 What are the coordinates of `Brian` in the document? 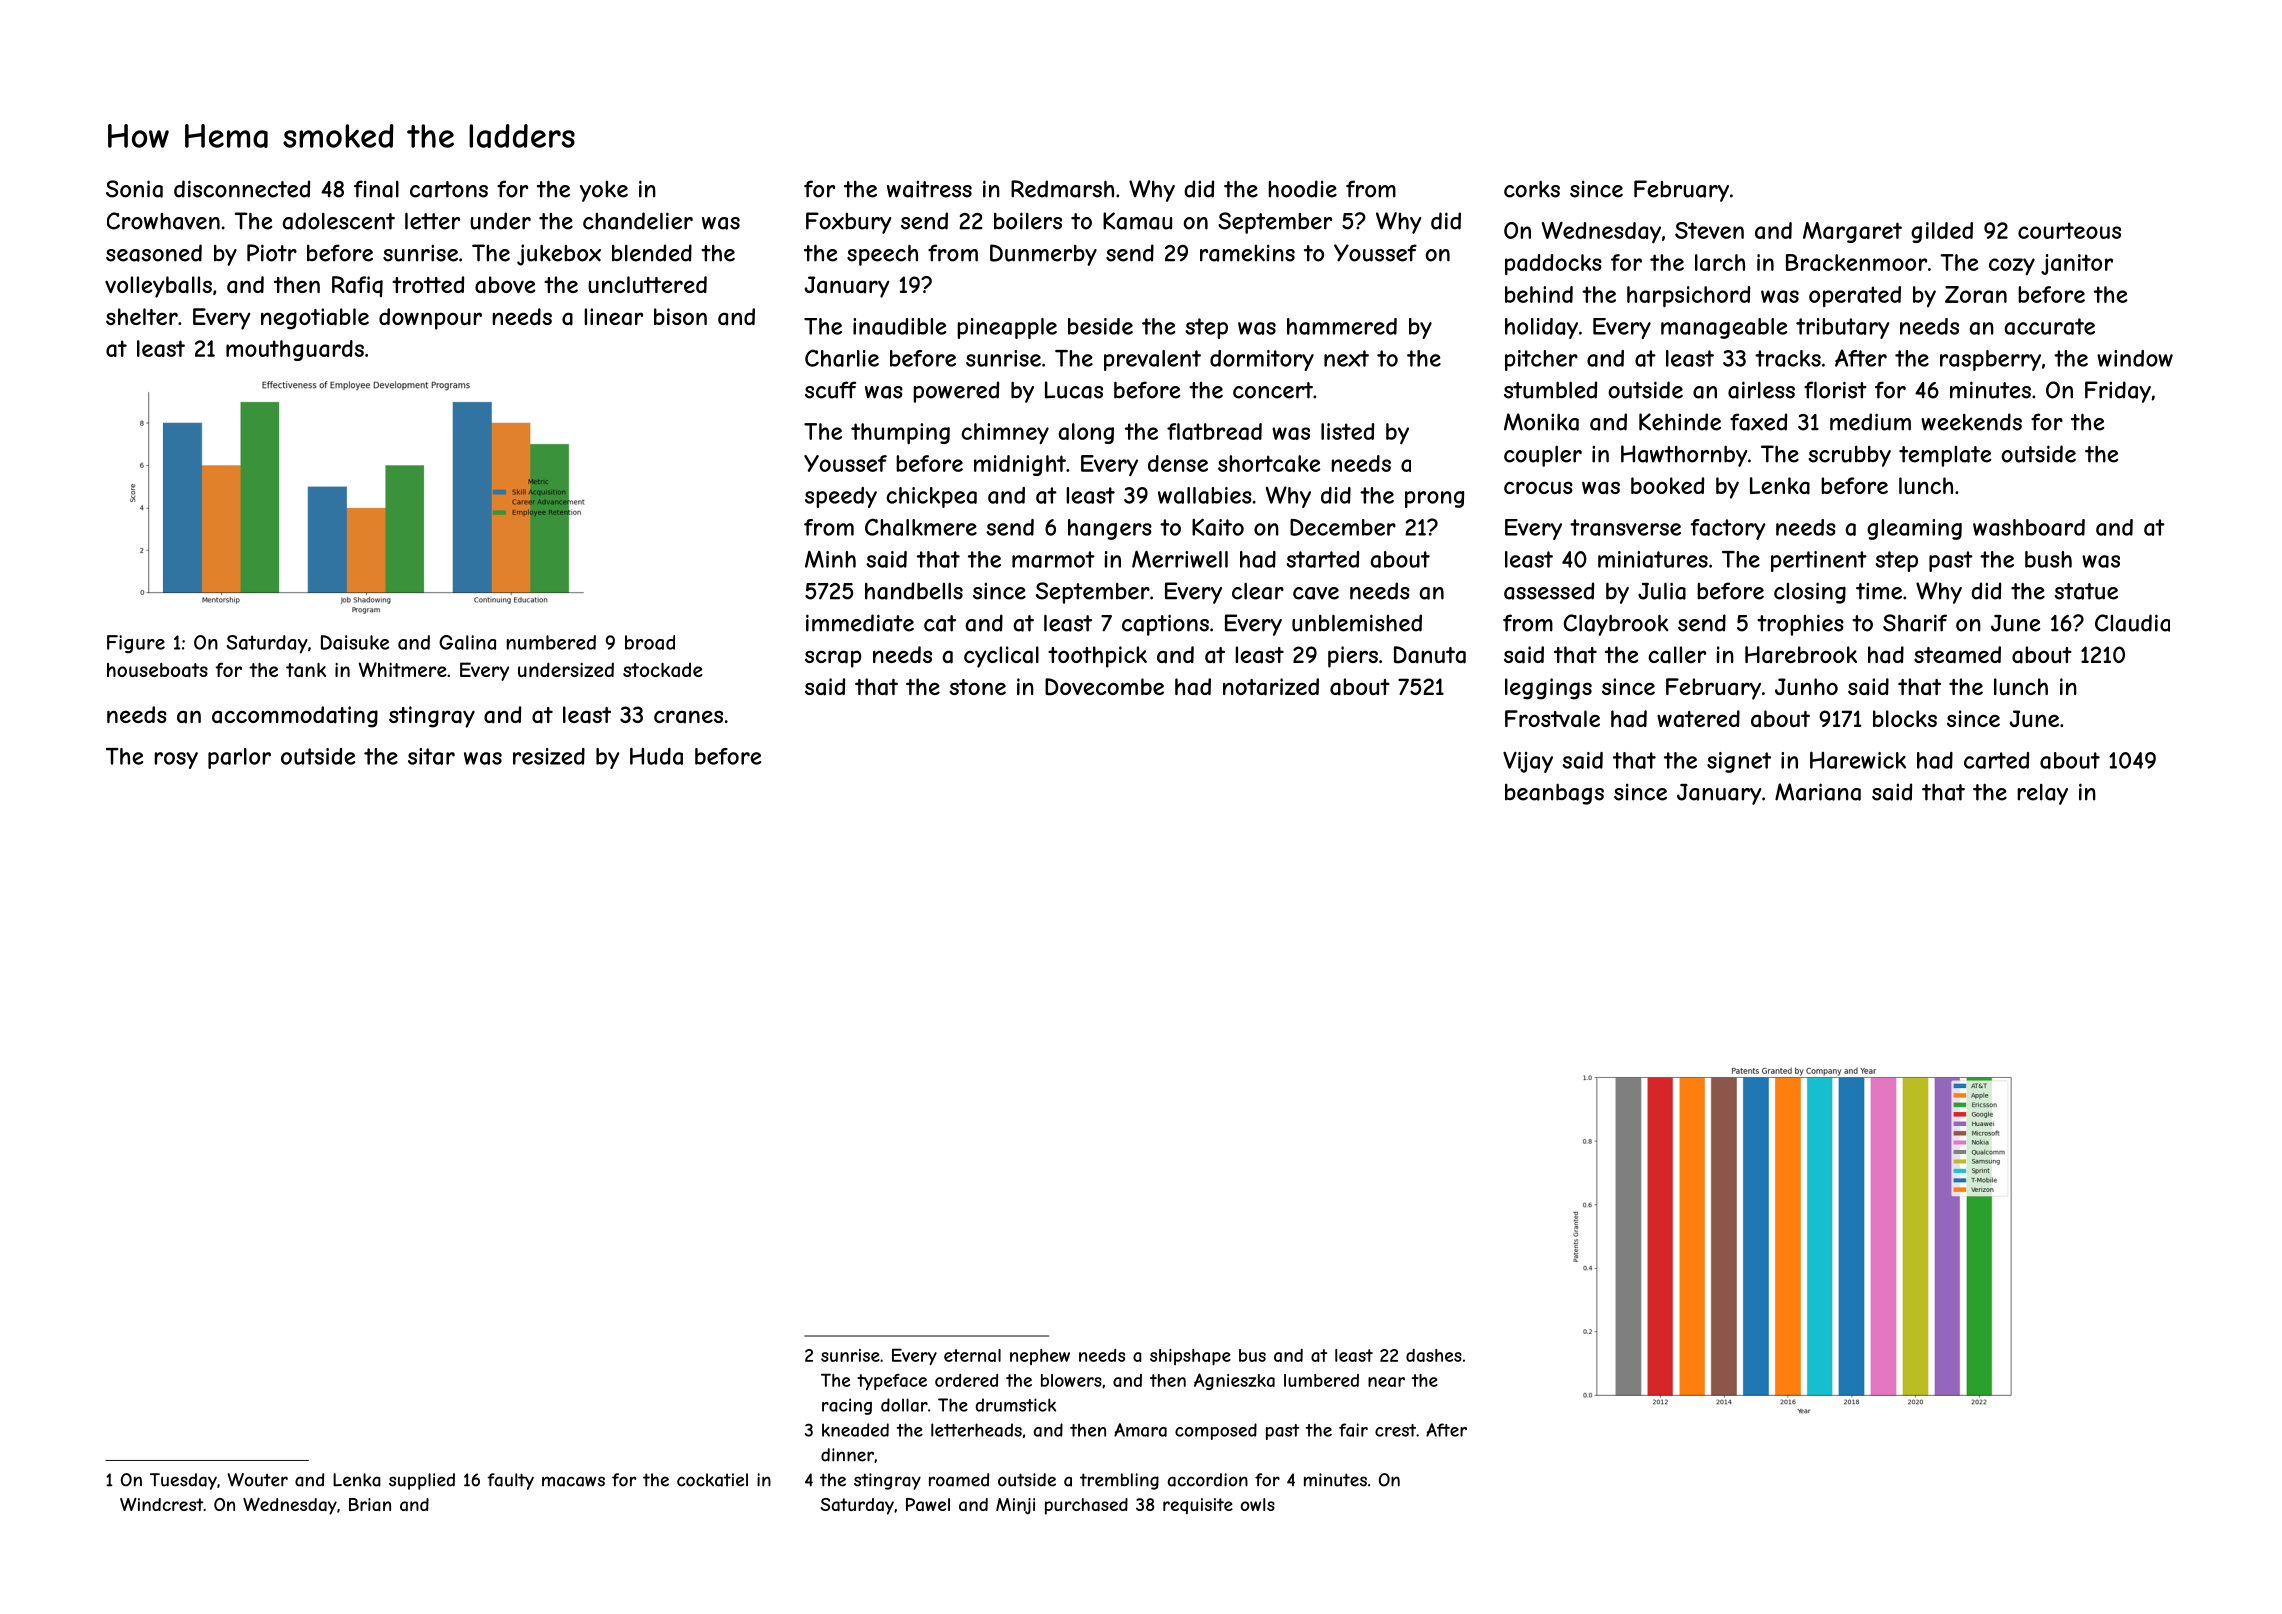 It's located at (370, 1504).
